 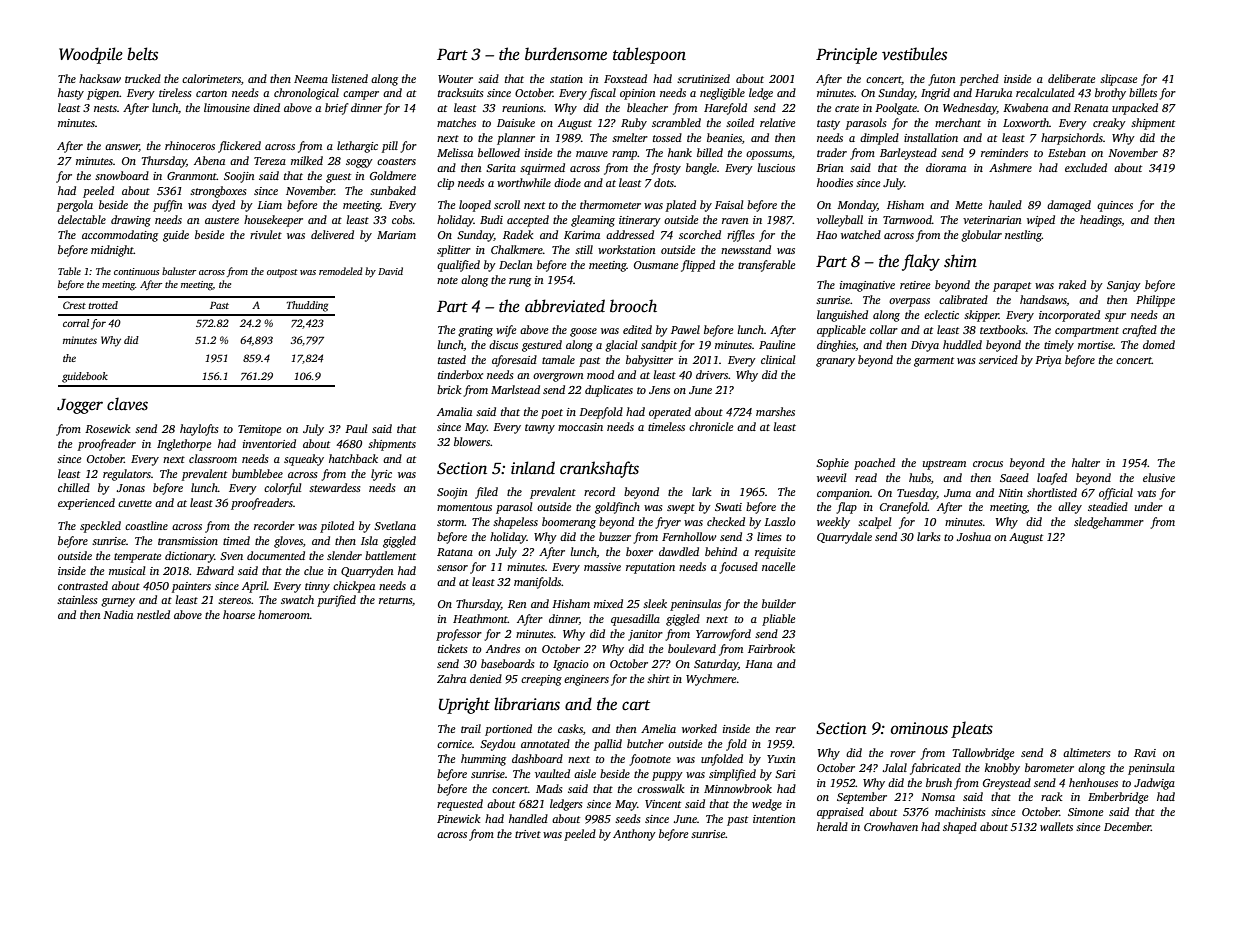 I want to click on Anthony, so click(x=634, y=835).
